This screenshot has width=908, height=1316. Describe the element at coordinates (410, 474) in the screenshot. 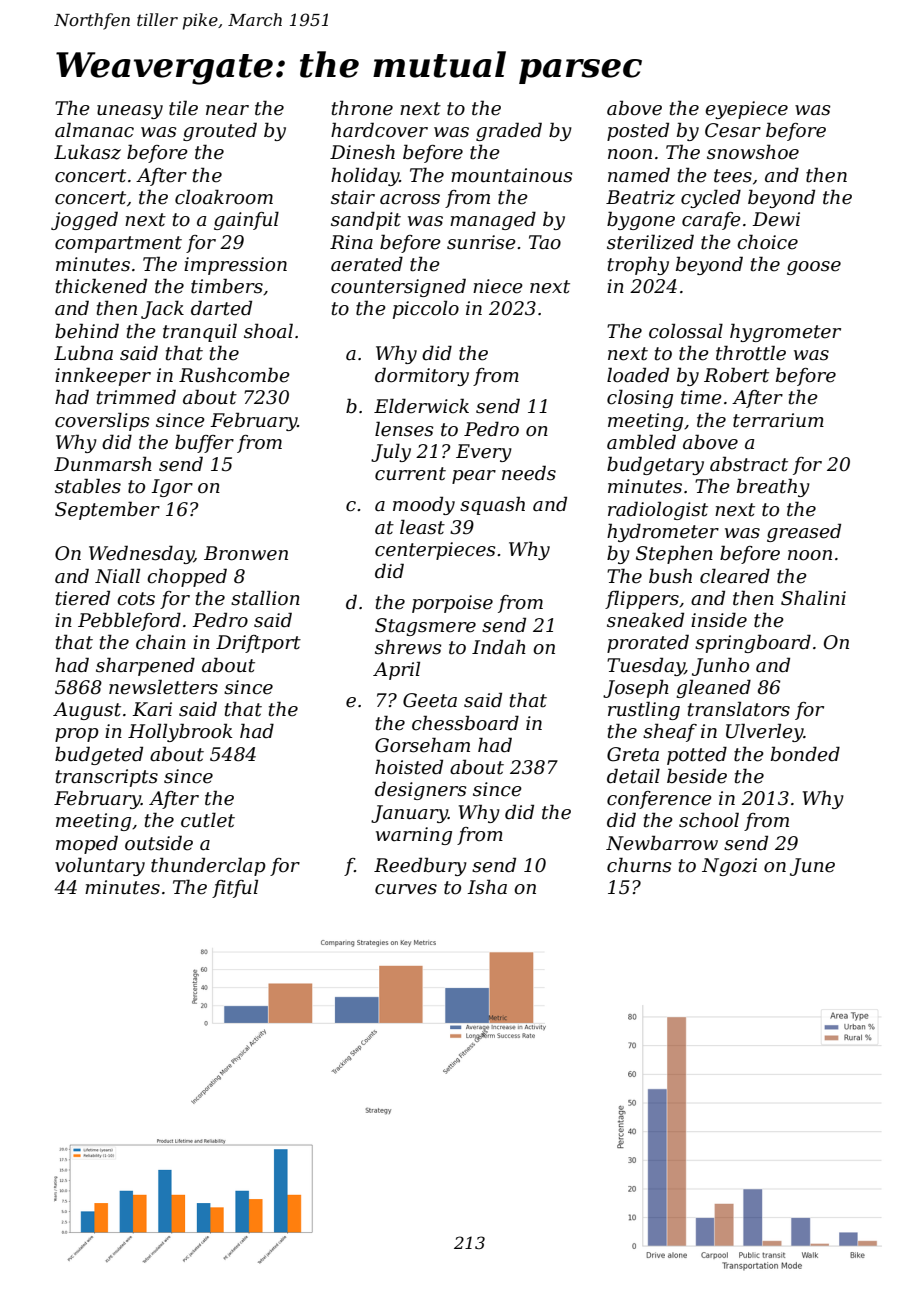

I see `current` at that location.
